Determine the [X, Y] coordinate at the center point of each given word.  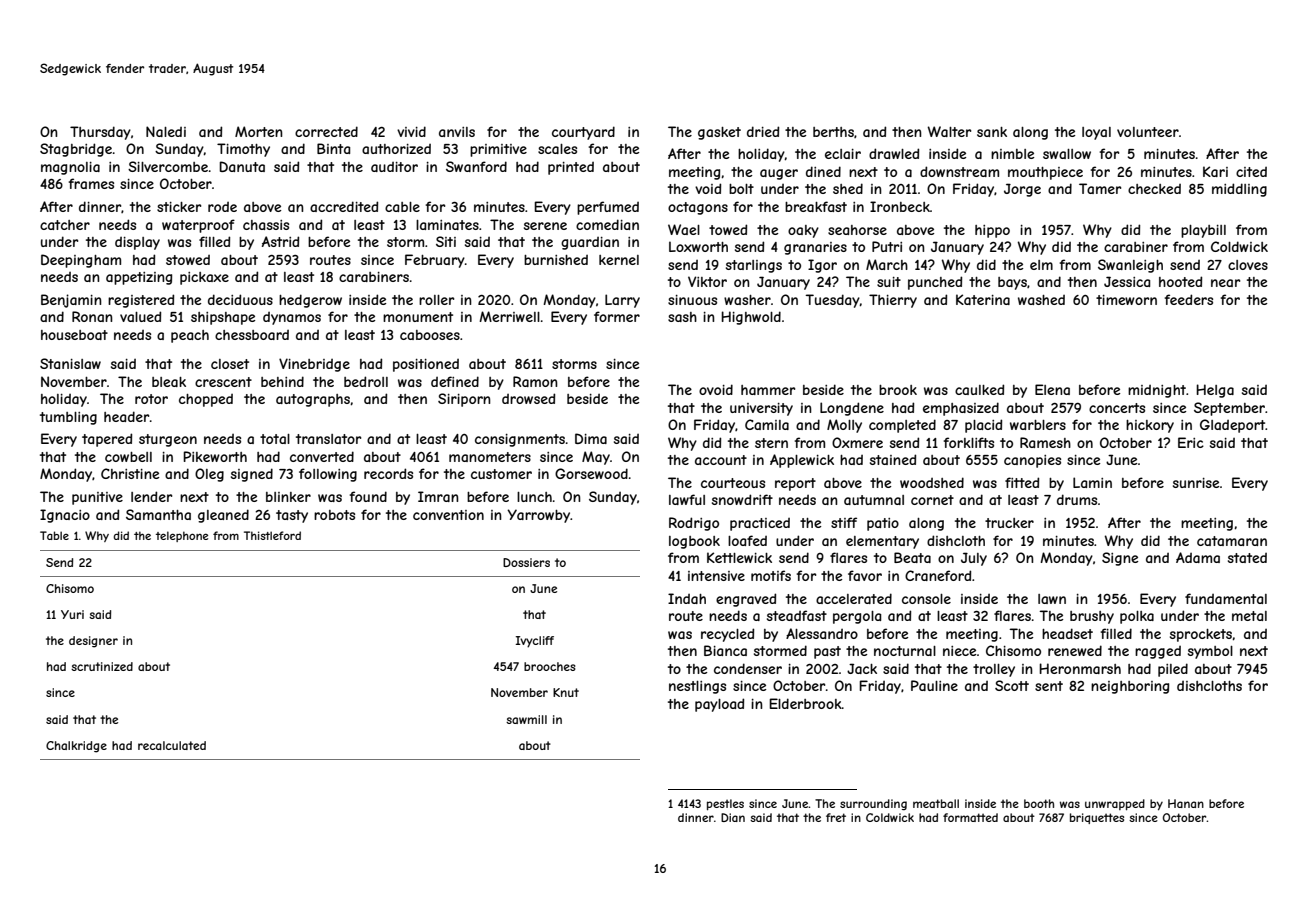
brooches [550, 666]
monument [418, 317]
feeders [1189, 299]
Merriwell [509, 316]
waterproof [198, 226]
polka [1137, 617]
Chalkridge [76, 747]
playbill [1203, 231]
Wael [684, 229]
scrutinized [102, 666]
